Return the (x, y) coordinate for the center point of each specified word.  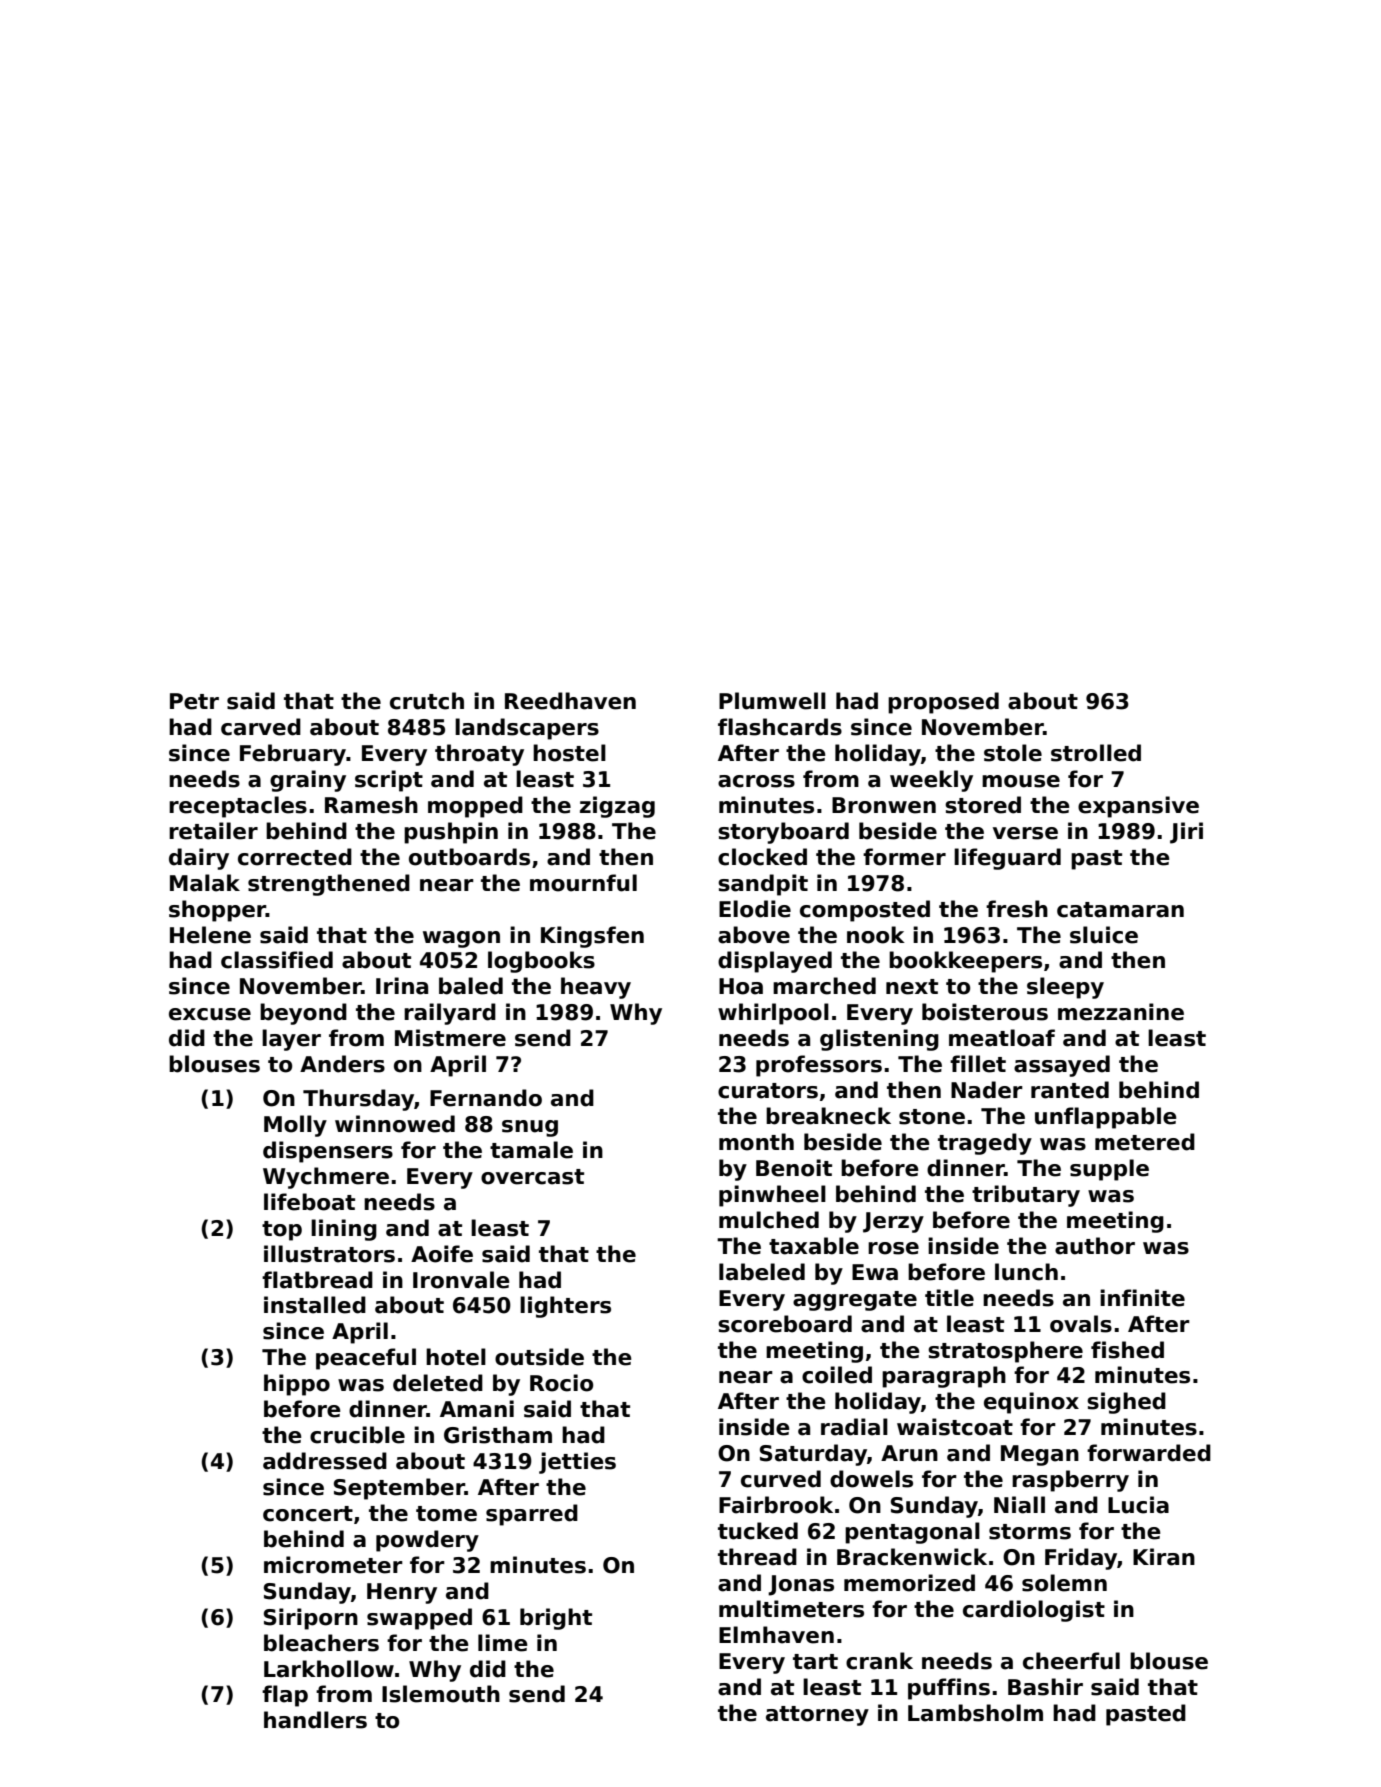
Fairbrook (776, 1505)
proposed (943, 703)
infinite (1142, 1298)
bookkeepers (965, 962)
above (754, 935)
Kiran (1164, 1557)
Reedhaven (570, 701)
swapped (419, 1619)
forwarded (1149, 1453)
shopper (217, 911)
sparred (532, 1515)
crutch (427, 701)
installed (315, 1305)
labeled (762, 1272)
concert (308, 1514)
